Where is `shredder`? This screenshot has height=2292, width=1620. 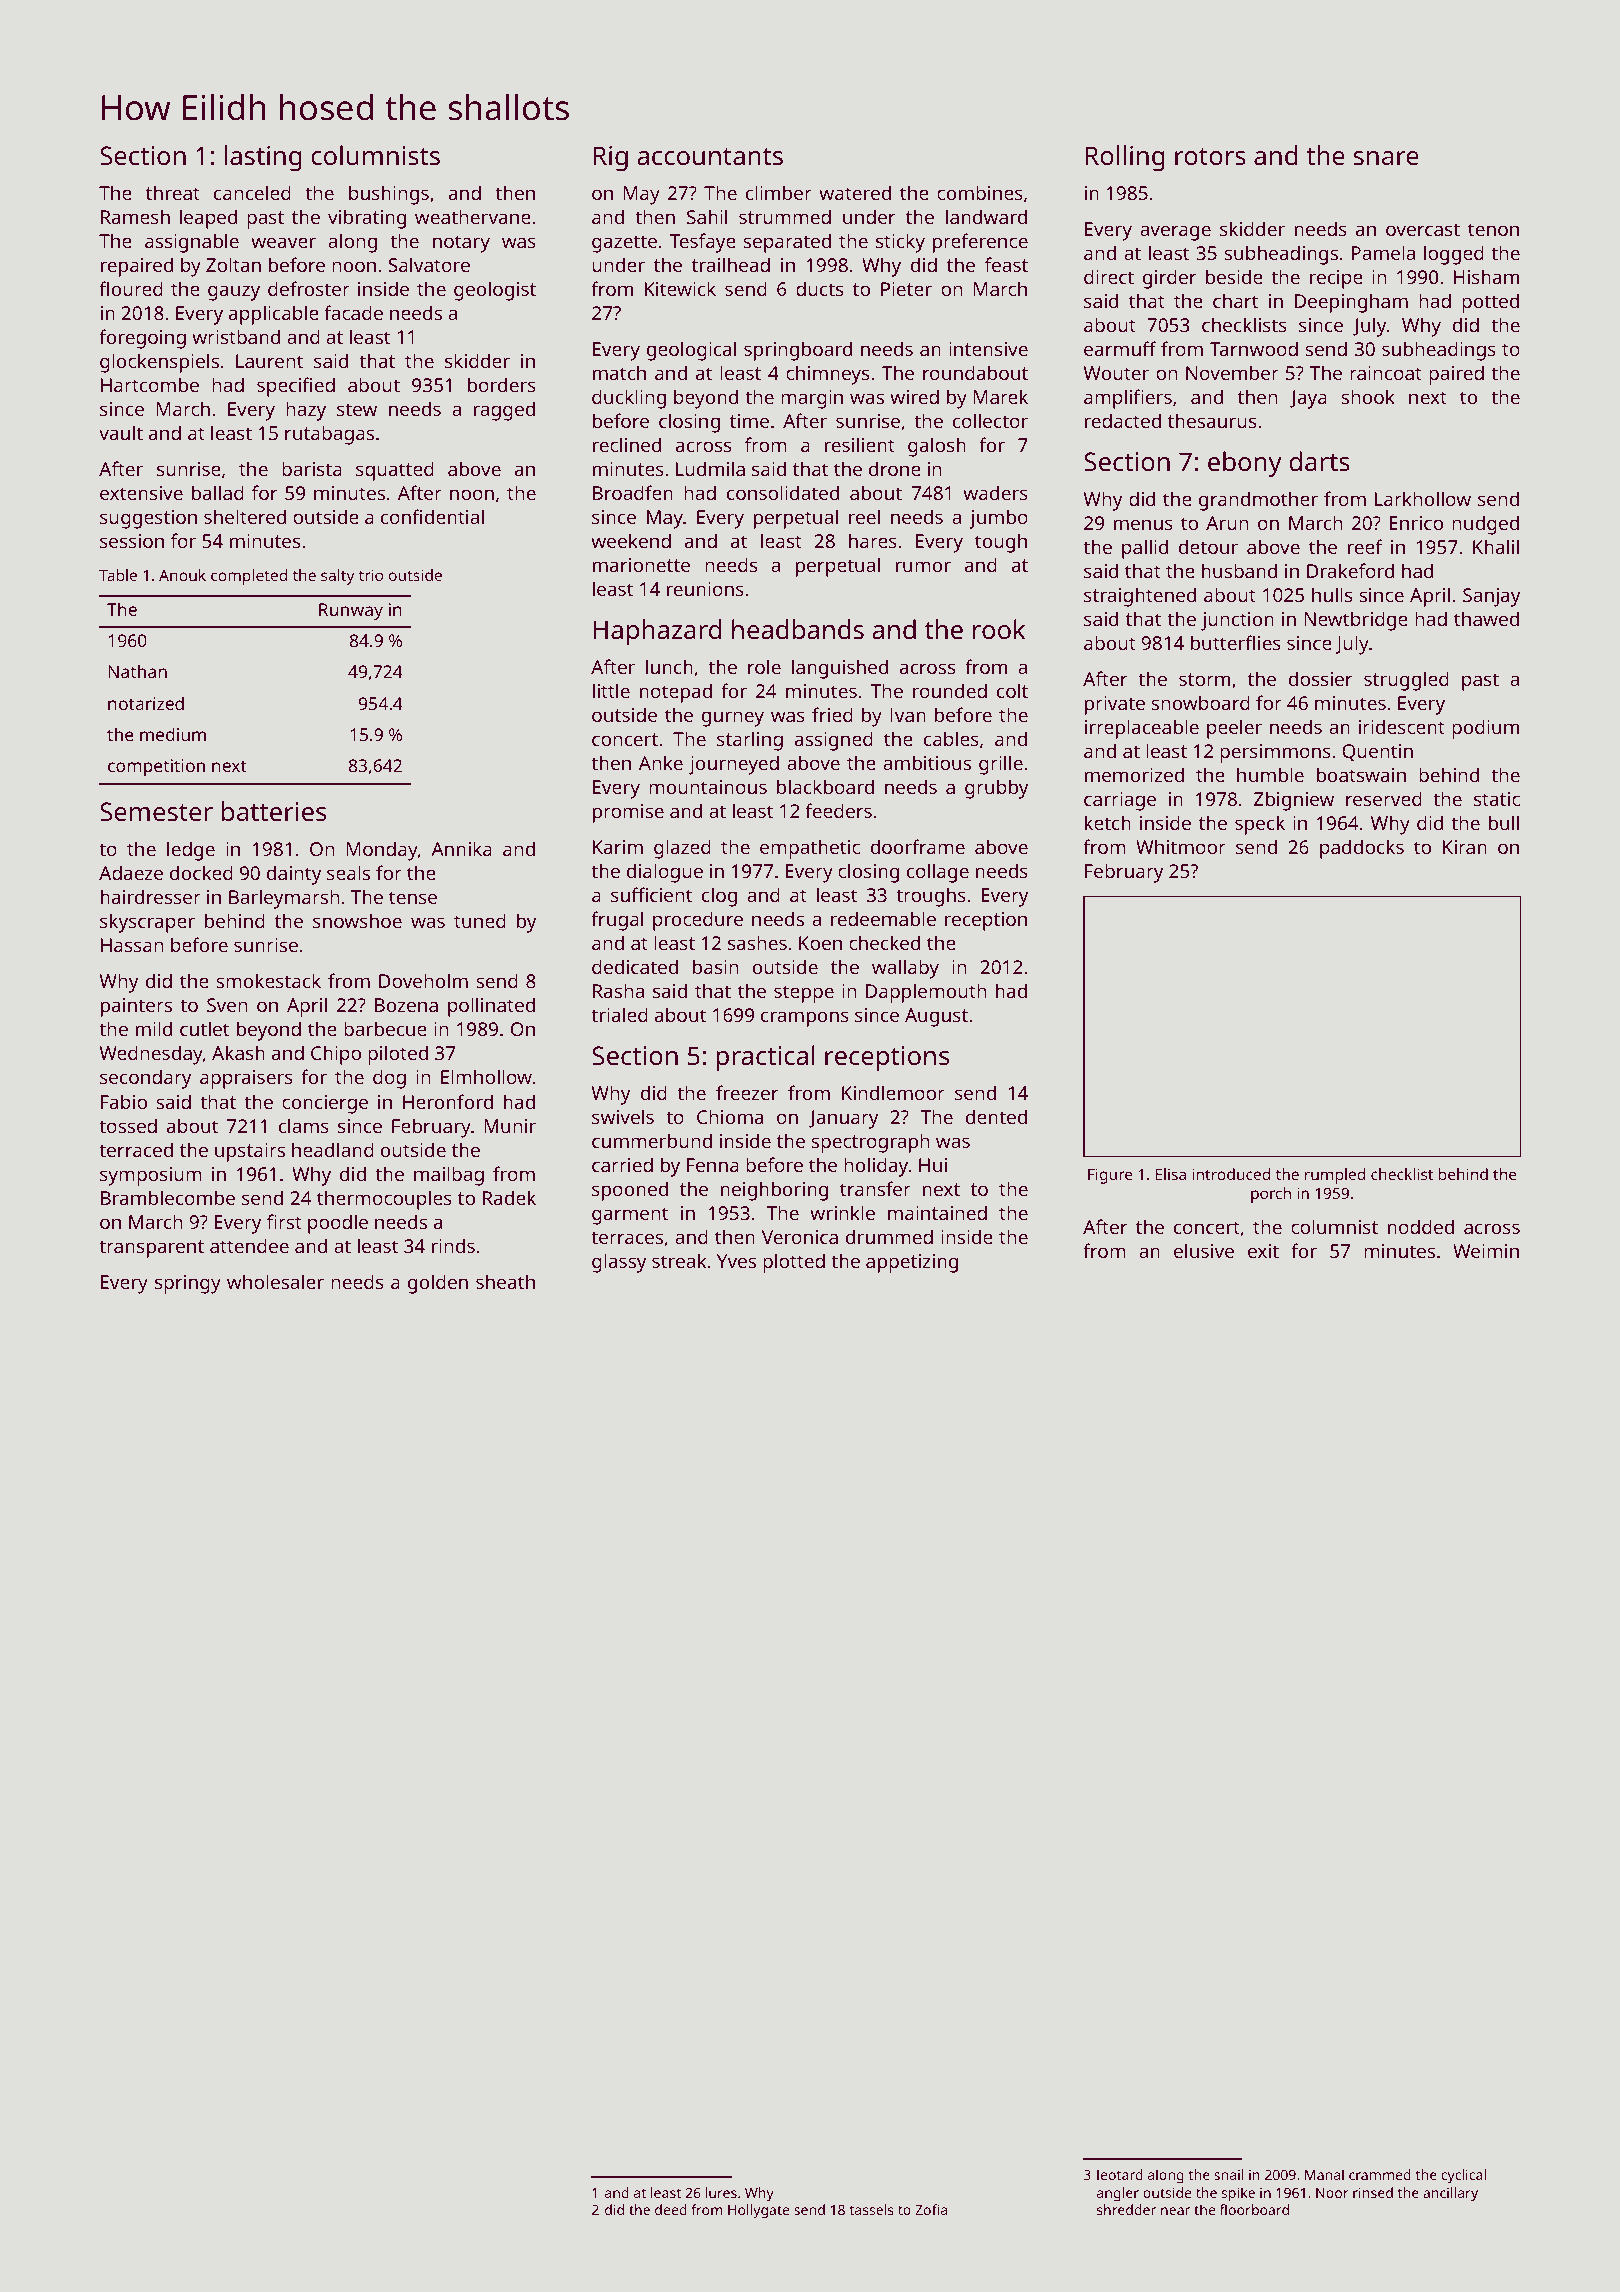 shredder is located at coordinates (1126, 2209).
